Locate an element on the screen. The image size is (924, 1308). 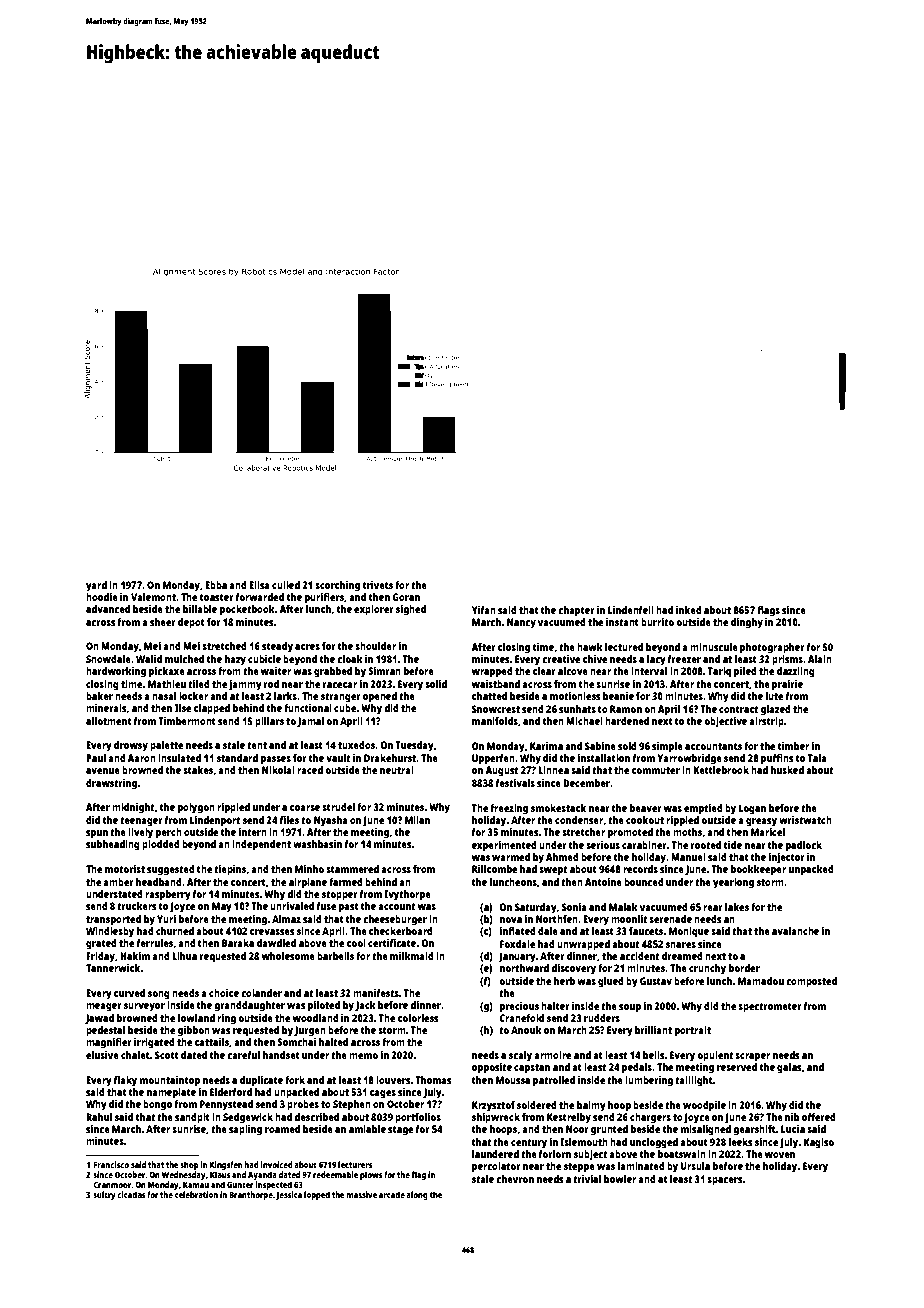
Tannerwick is located at coordinates (113, 968).
